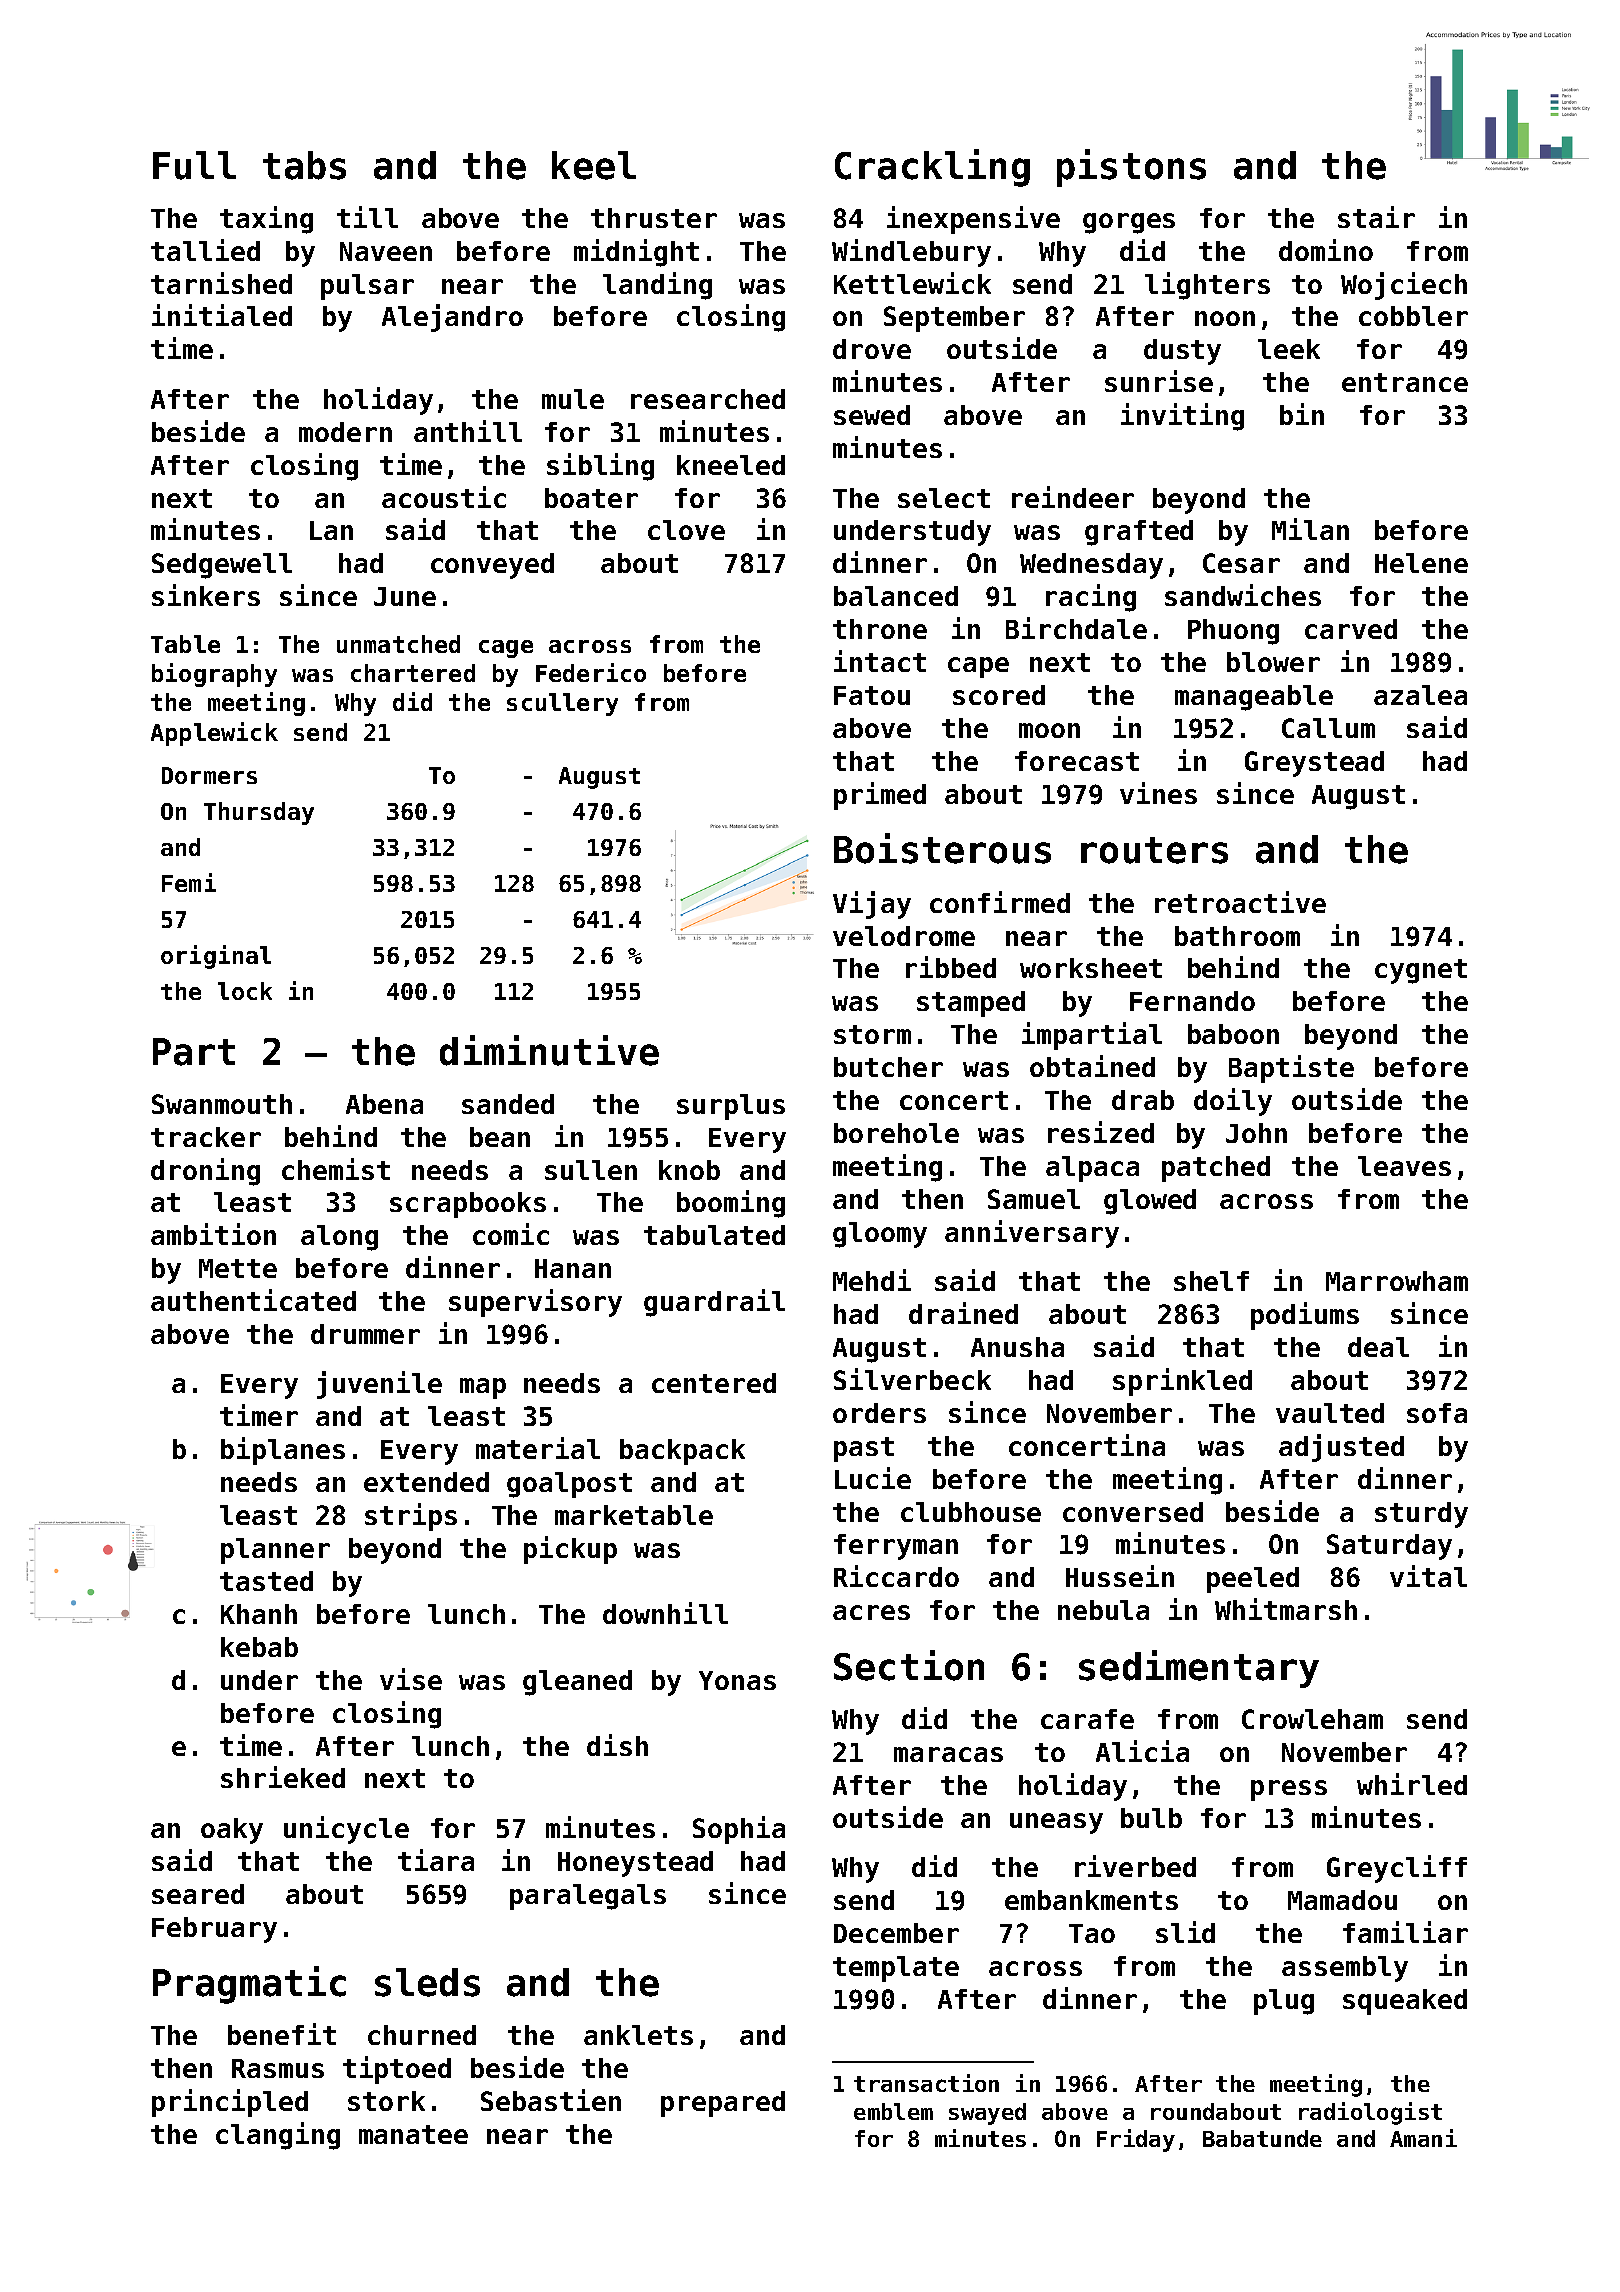  What do you see at coordinates (573, 1268) in the page?
I see `Hanan` at bounding box center [573, 1268].
